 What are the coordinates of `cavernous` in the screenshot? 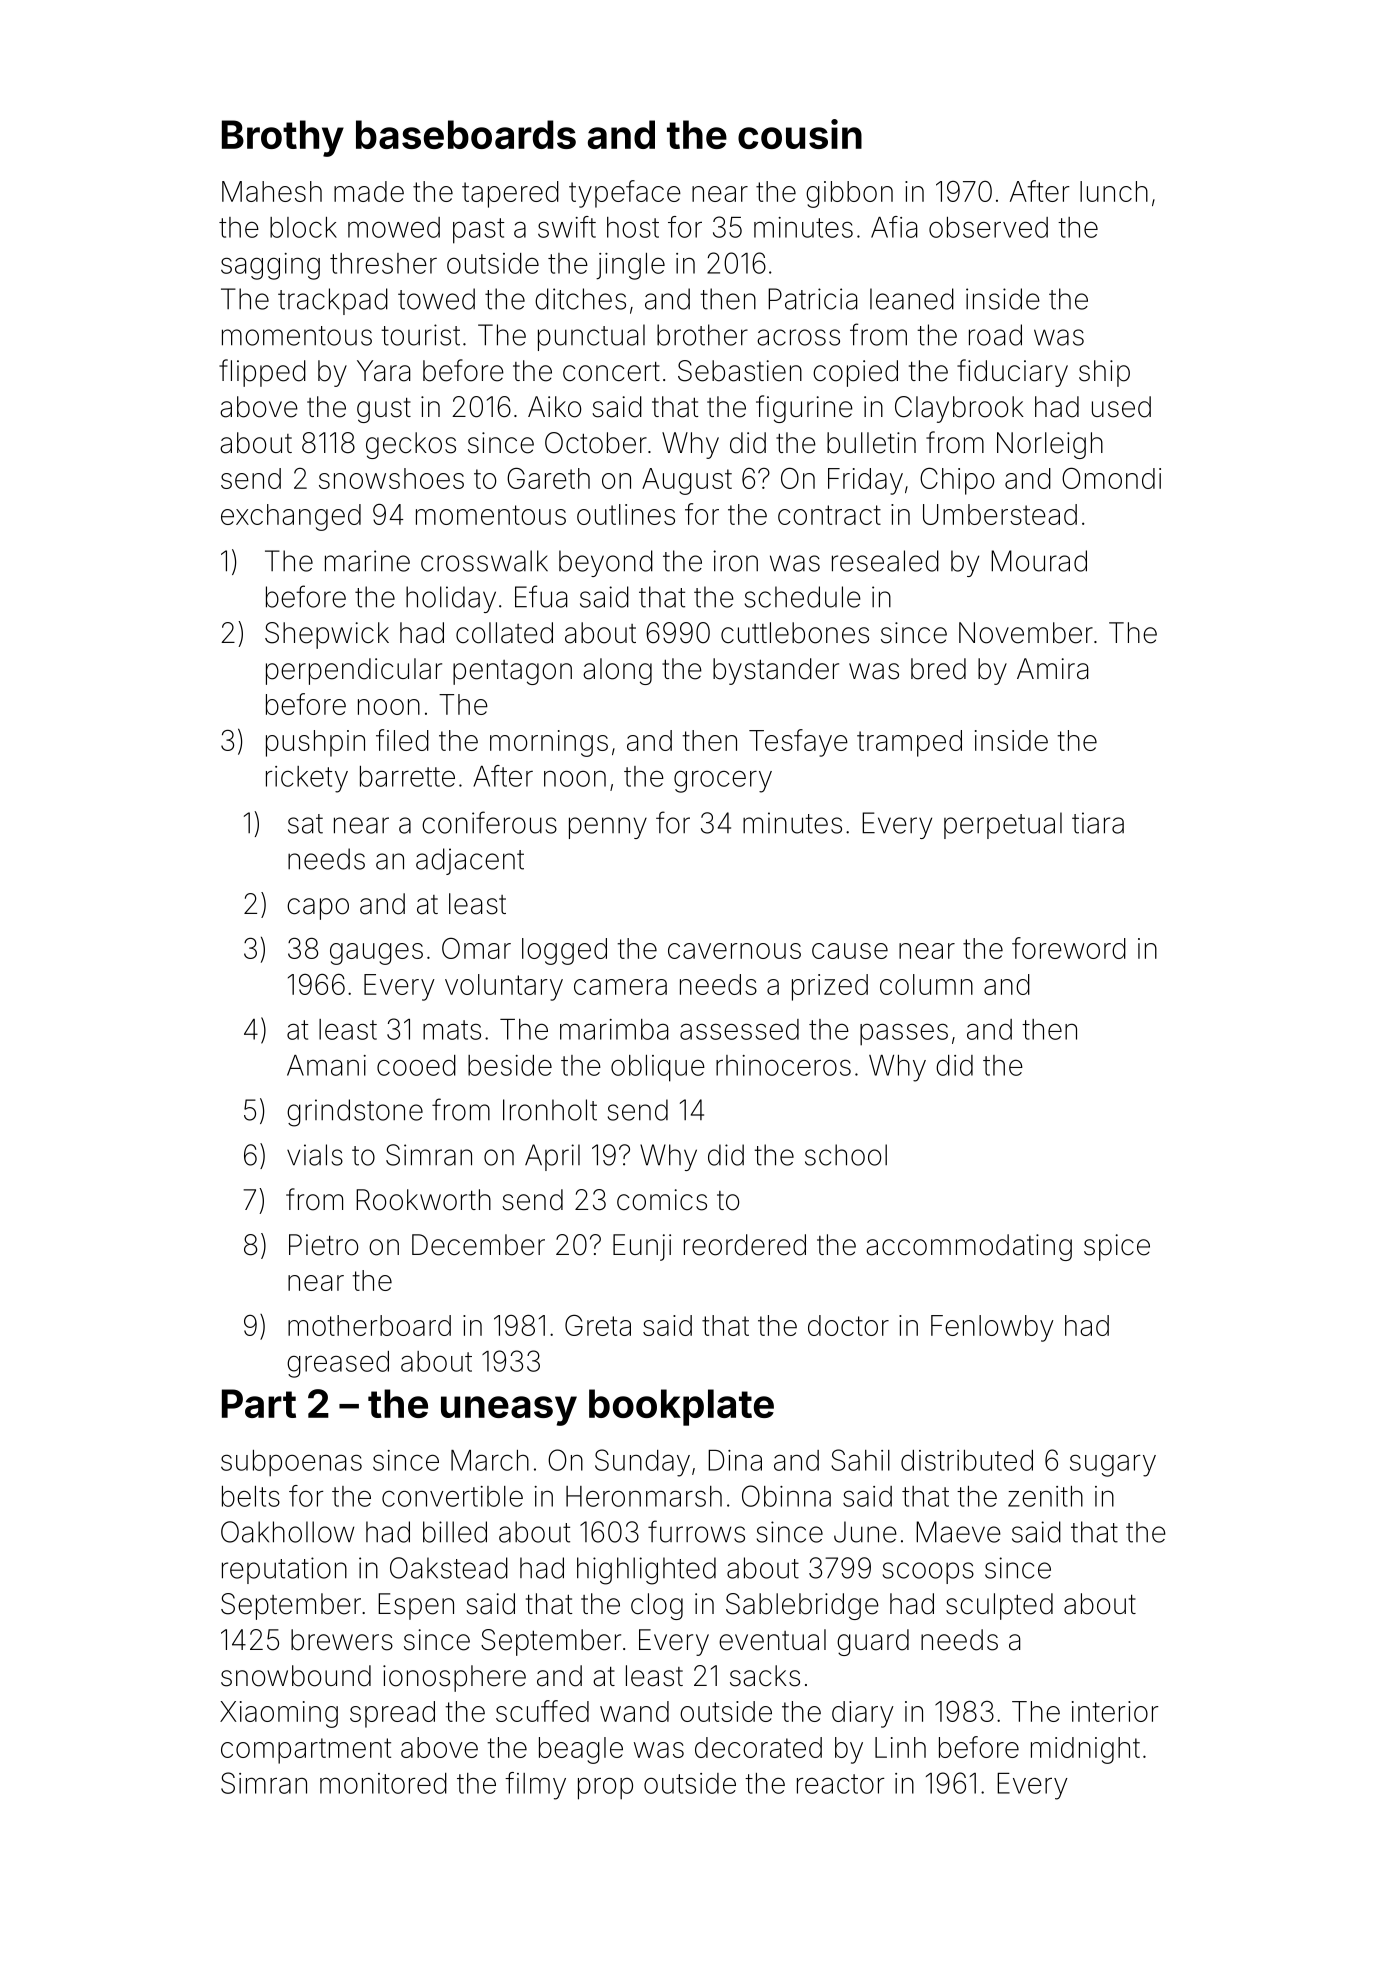 It's located at (734, 951).
